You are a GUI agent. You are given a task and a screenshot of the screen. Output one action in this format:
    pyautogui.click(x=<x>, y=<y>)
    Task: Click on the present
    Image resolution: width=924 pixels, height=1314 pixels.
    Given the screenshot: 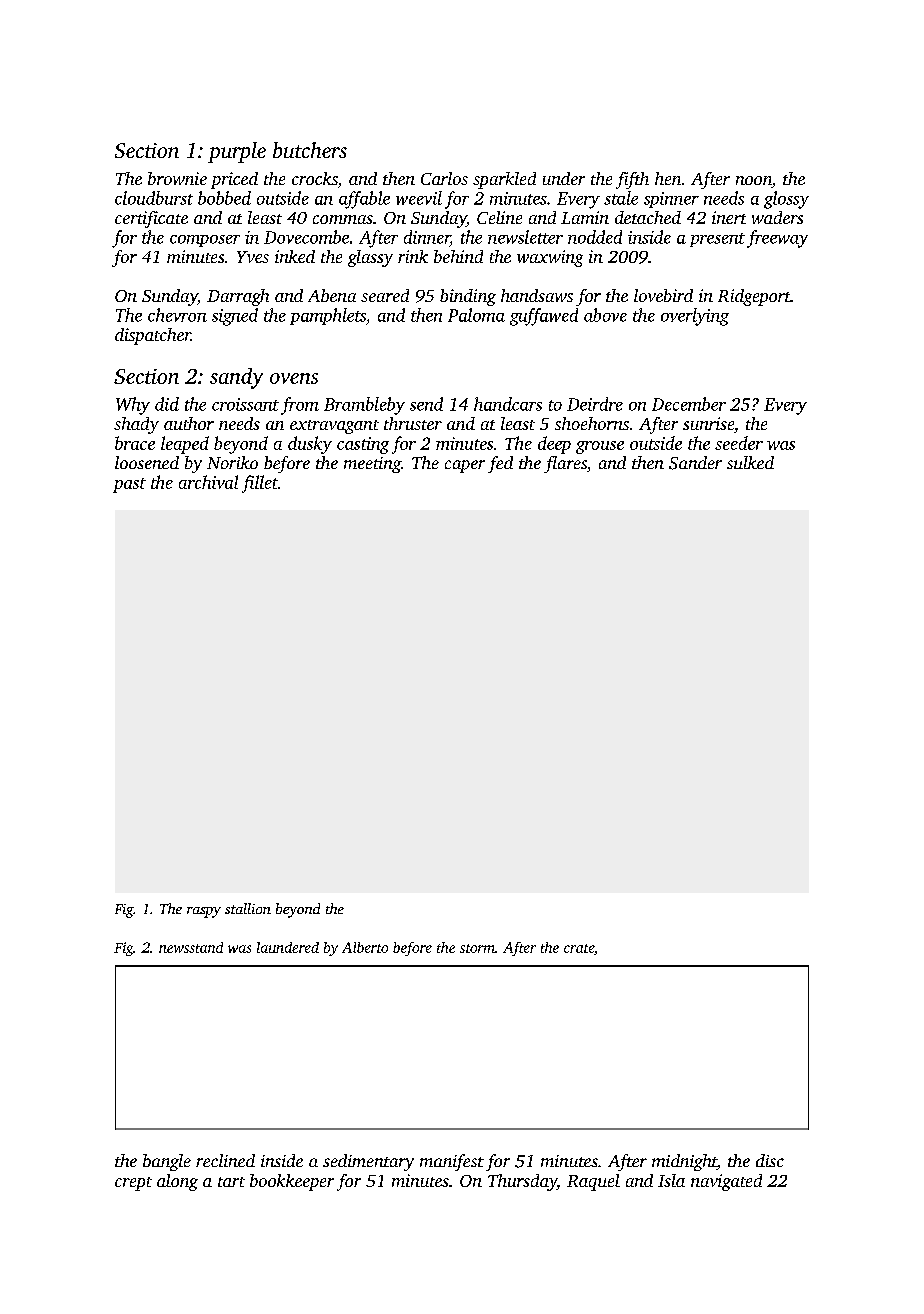 What is the action you would take?
    pyautogui.click(x=717, y=240)
